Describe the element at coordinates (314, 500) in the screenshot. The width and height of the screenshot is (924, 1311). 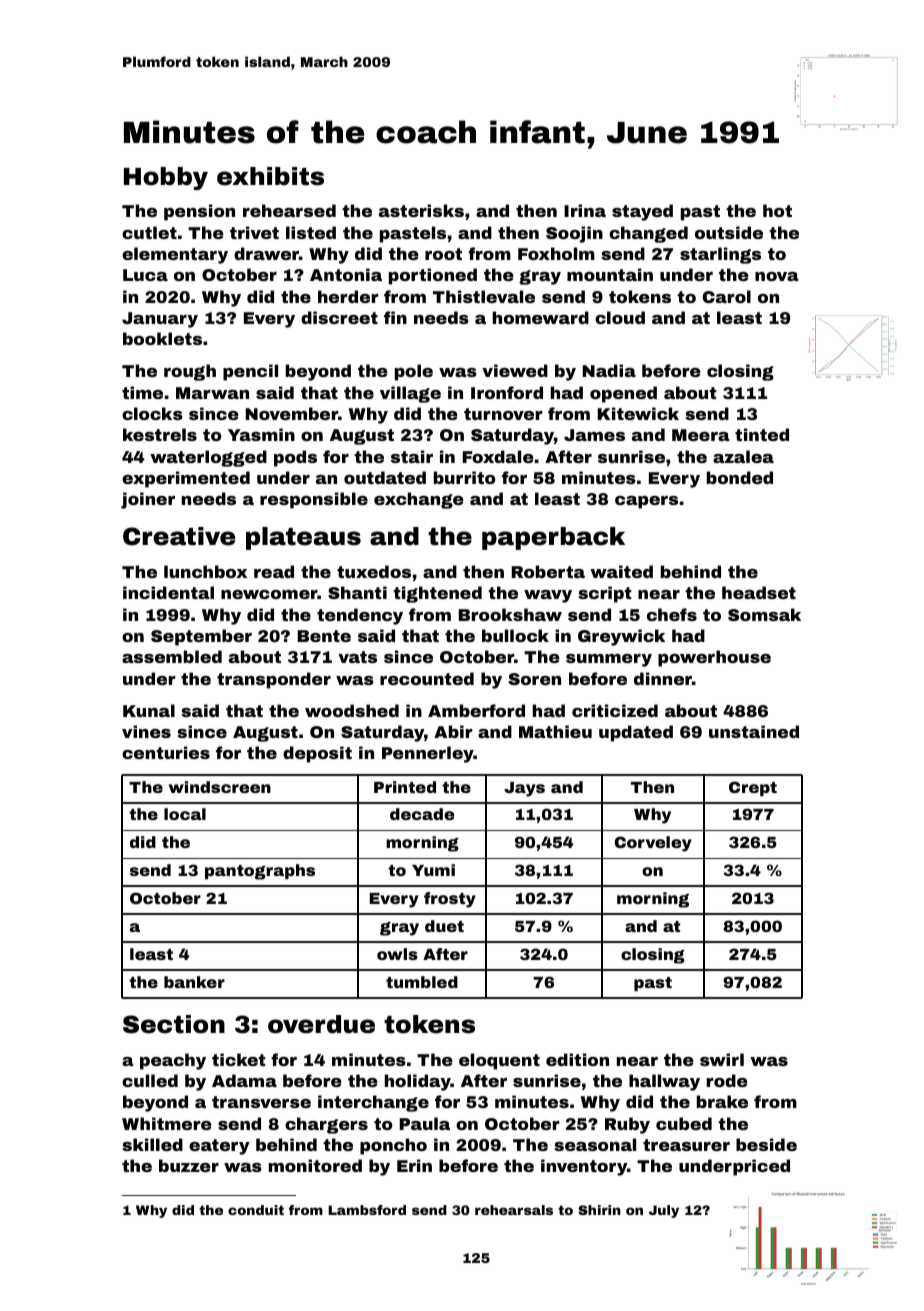
I see `responsible` at that location.
